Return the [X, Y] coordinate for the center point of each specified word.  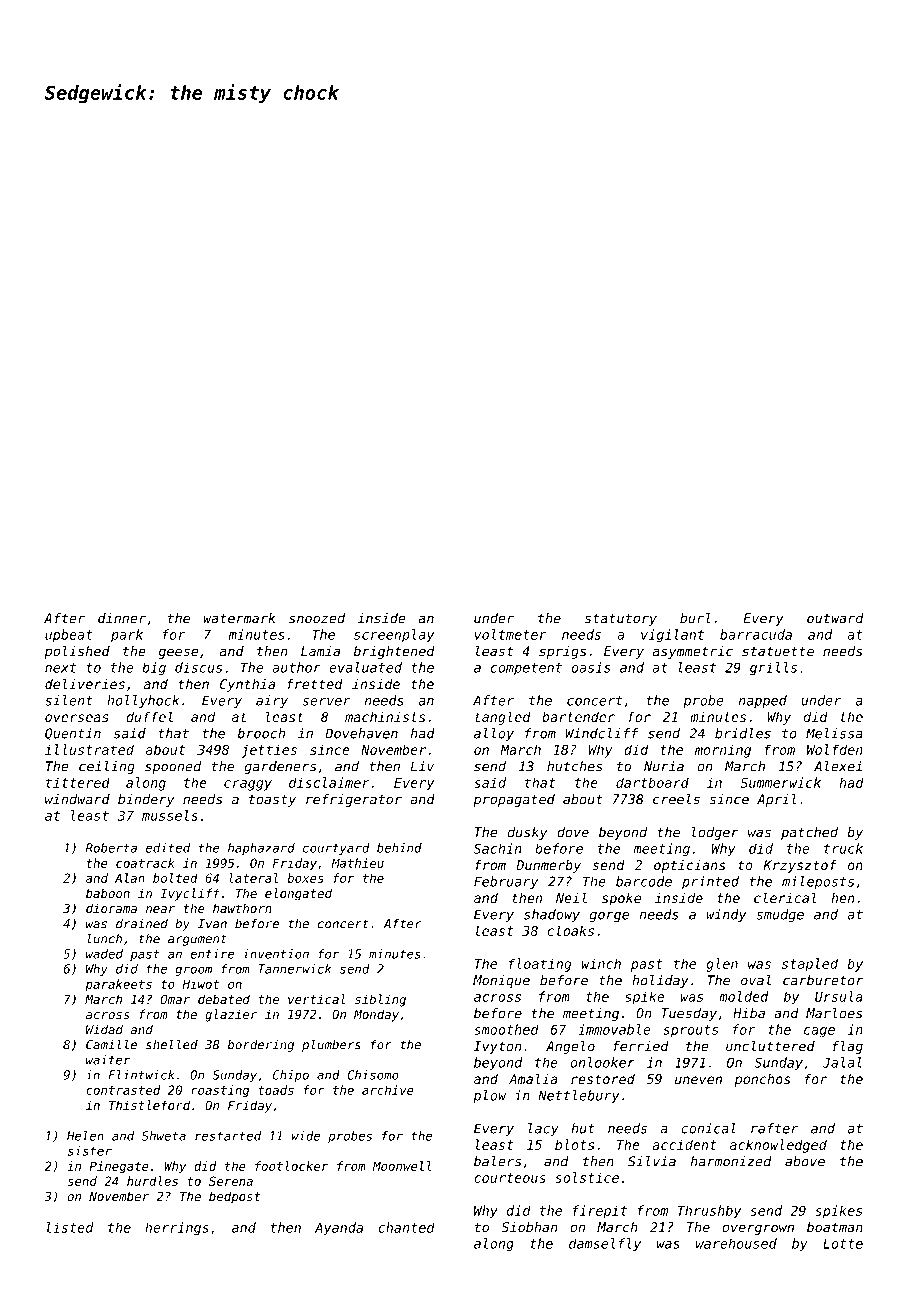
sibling [380, 1000]
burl [695, 618]
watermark [239, 618]
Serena [231, 1181]
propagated [514, 800]
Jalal [842, 1062]
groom [193, 971]
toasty [272, 800]
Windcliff [602, 733]
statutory [621, 619]
